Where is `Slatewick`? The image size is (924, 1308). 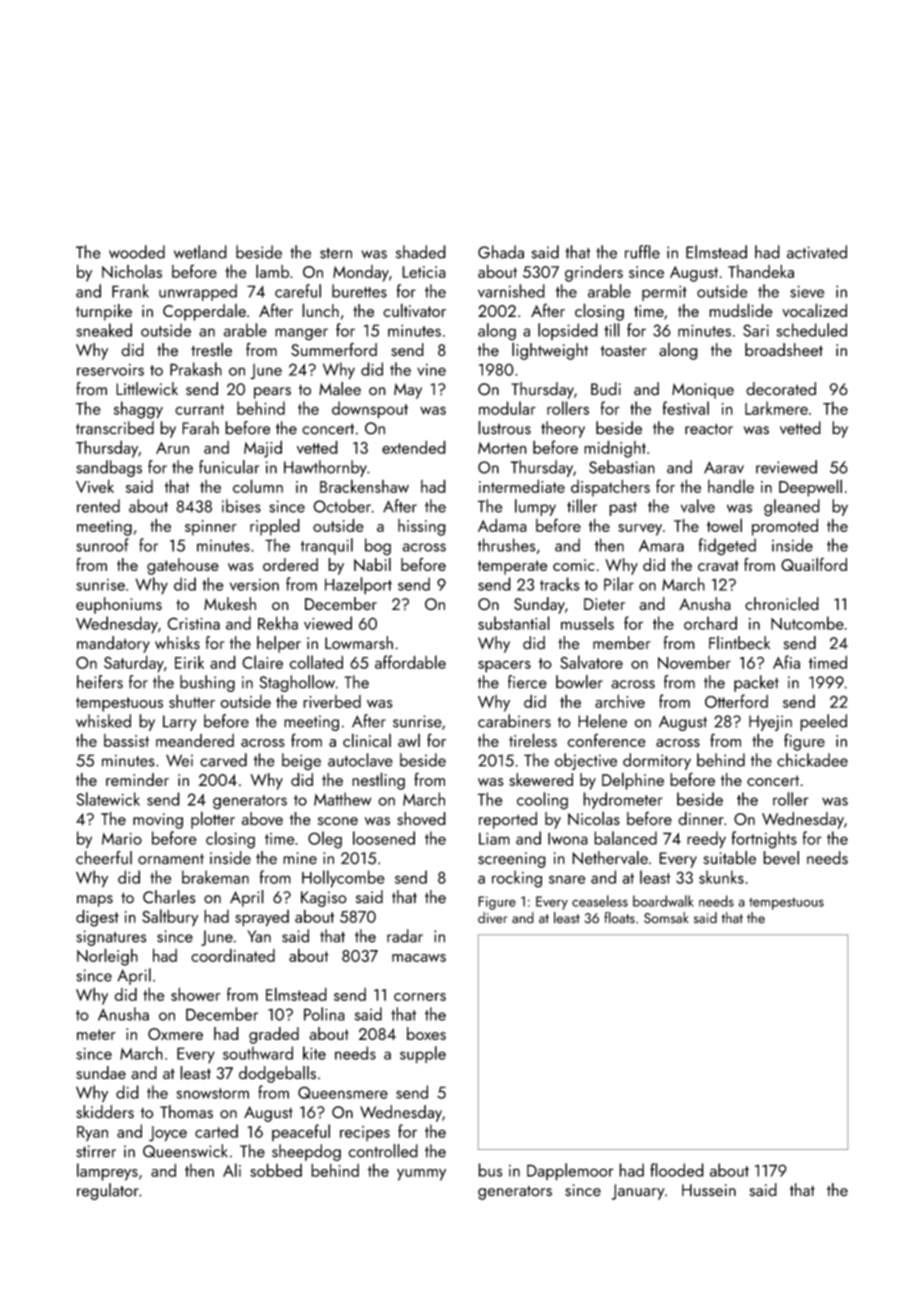
Slatewick is located at coordinates (108, 799).
